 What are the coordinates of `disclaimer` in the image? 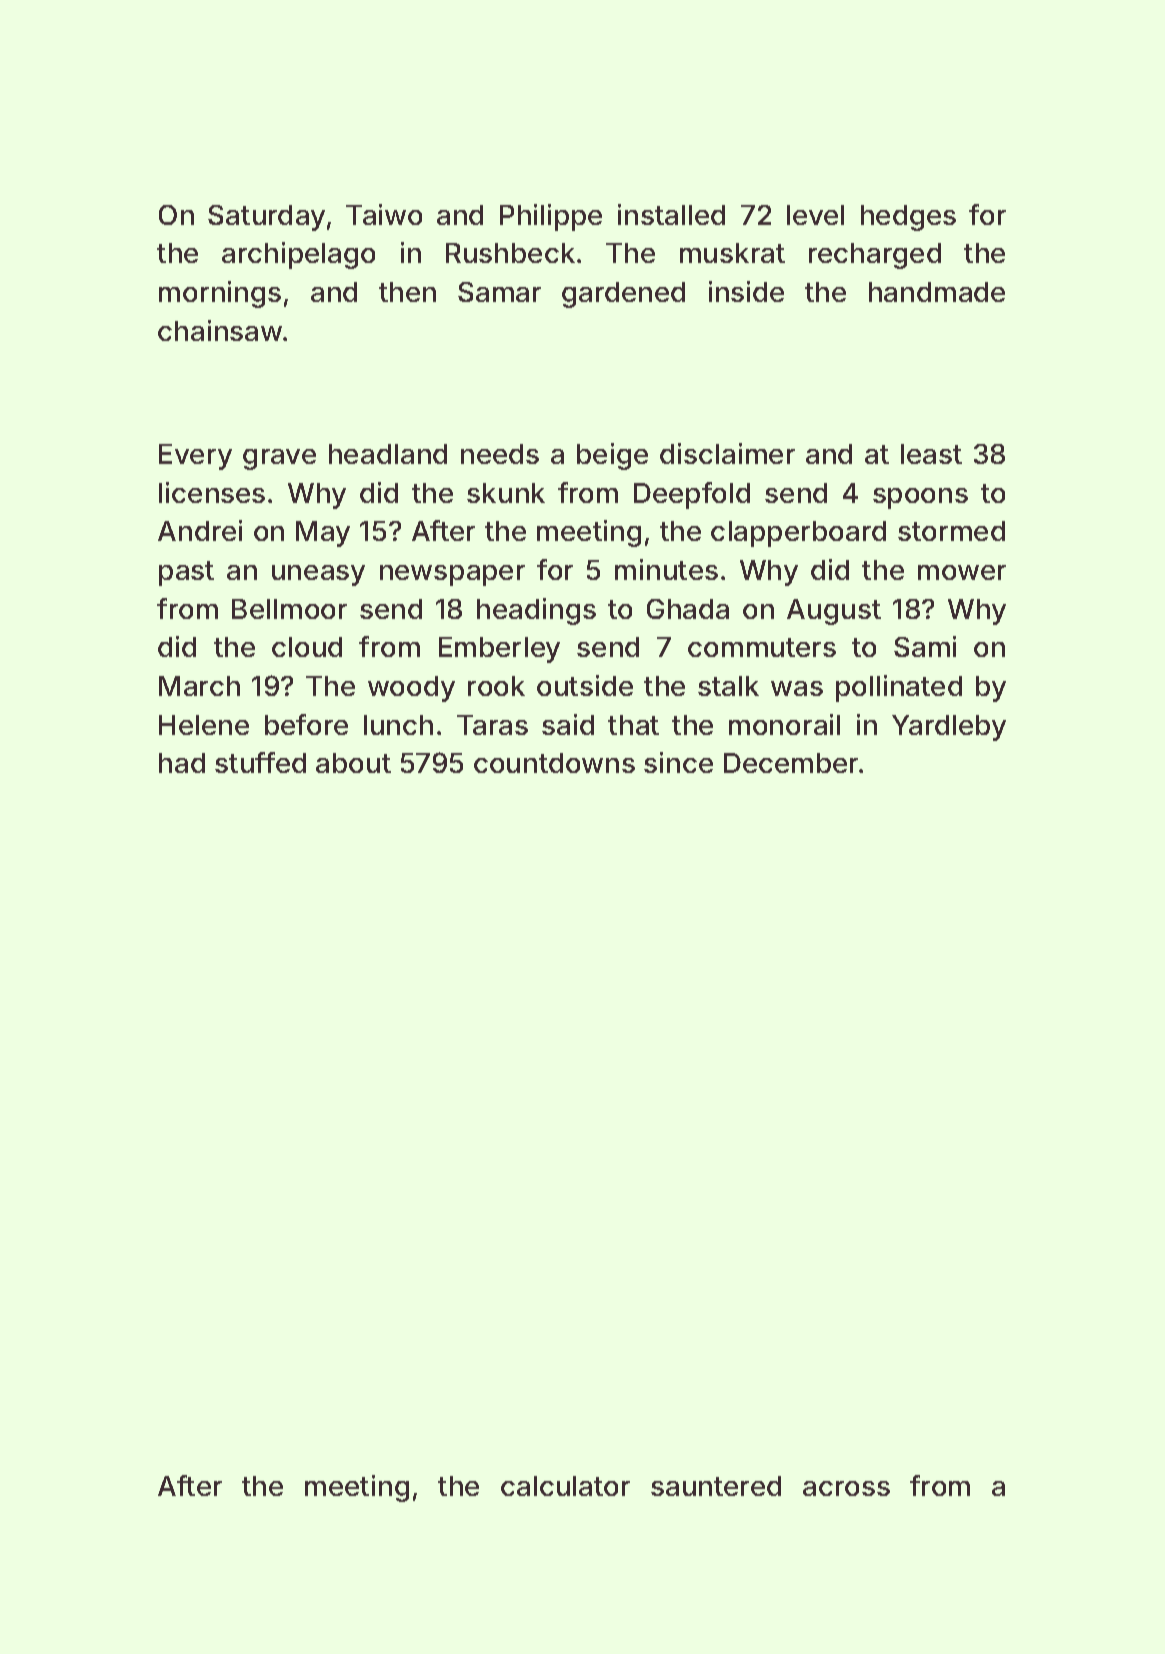 It's located at (727, 453).
